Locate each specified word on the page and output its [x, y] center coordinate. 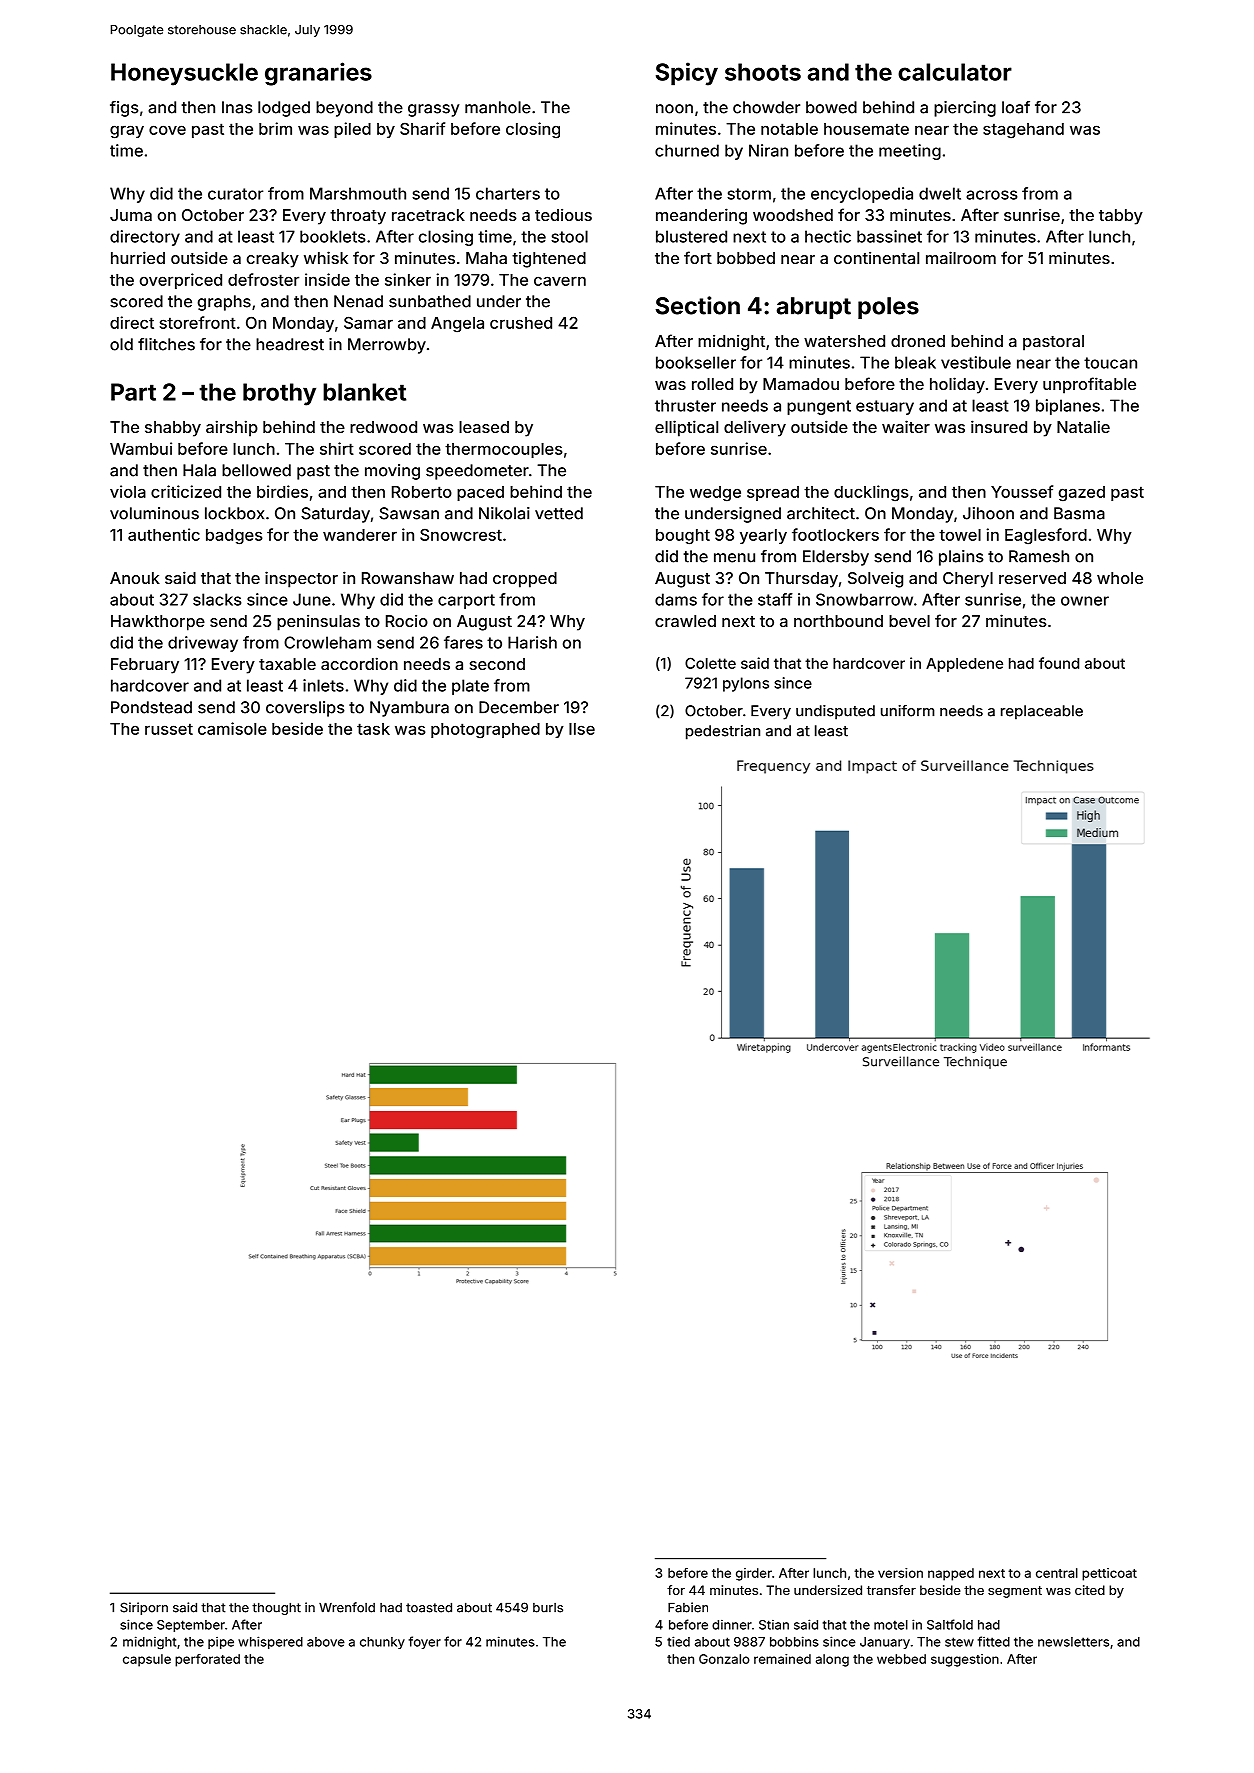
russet [169, 729]
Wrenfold [347, 1607]
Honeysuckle [184, 74]
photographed [485, 731]
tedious [563, 215]
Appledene [964, 665]
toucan [1110, 363]
